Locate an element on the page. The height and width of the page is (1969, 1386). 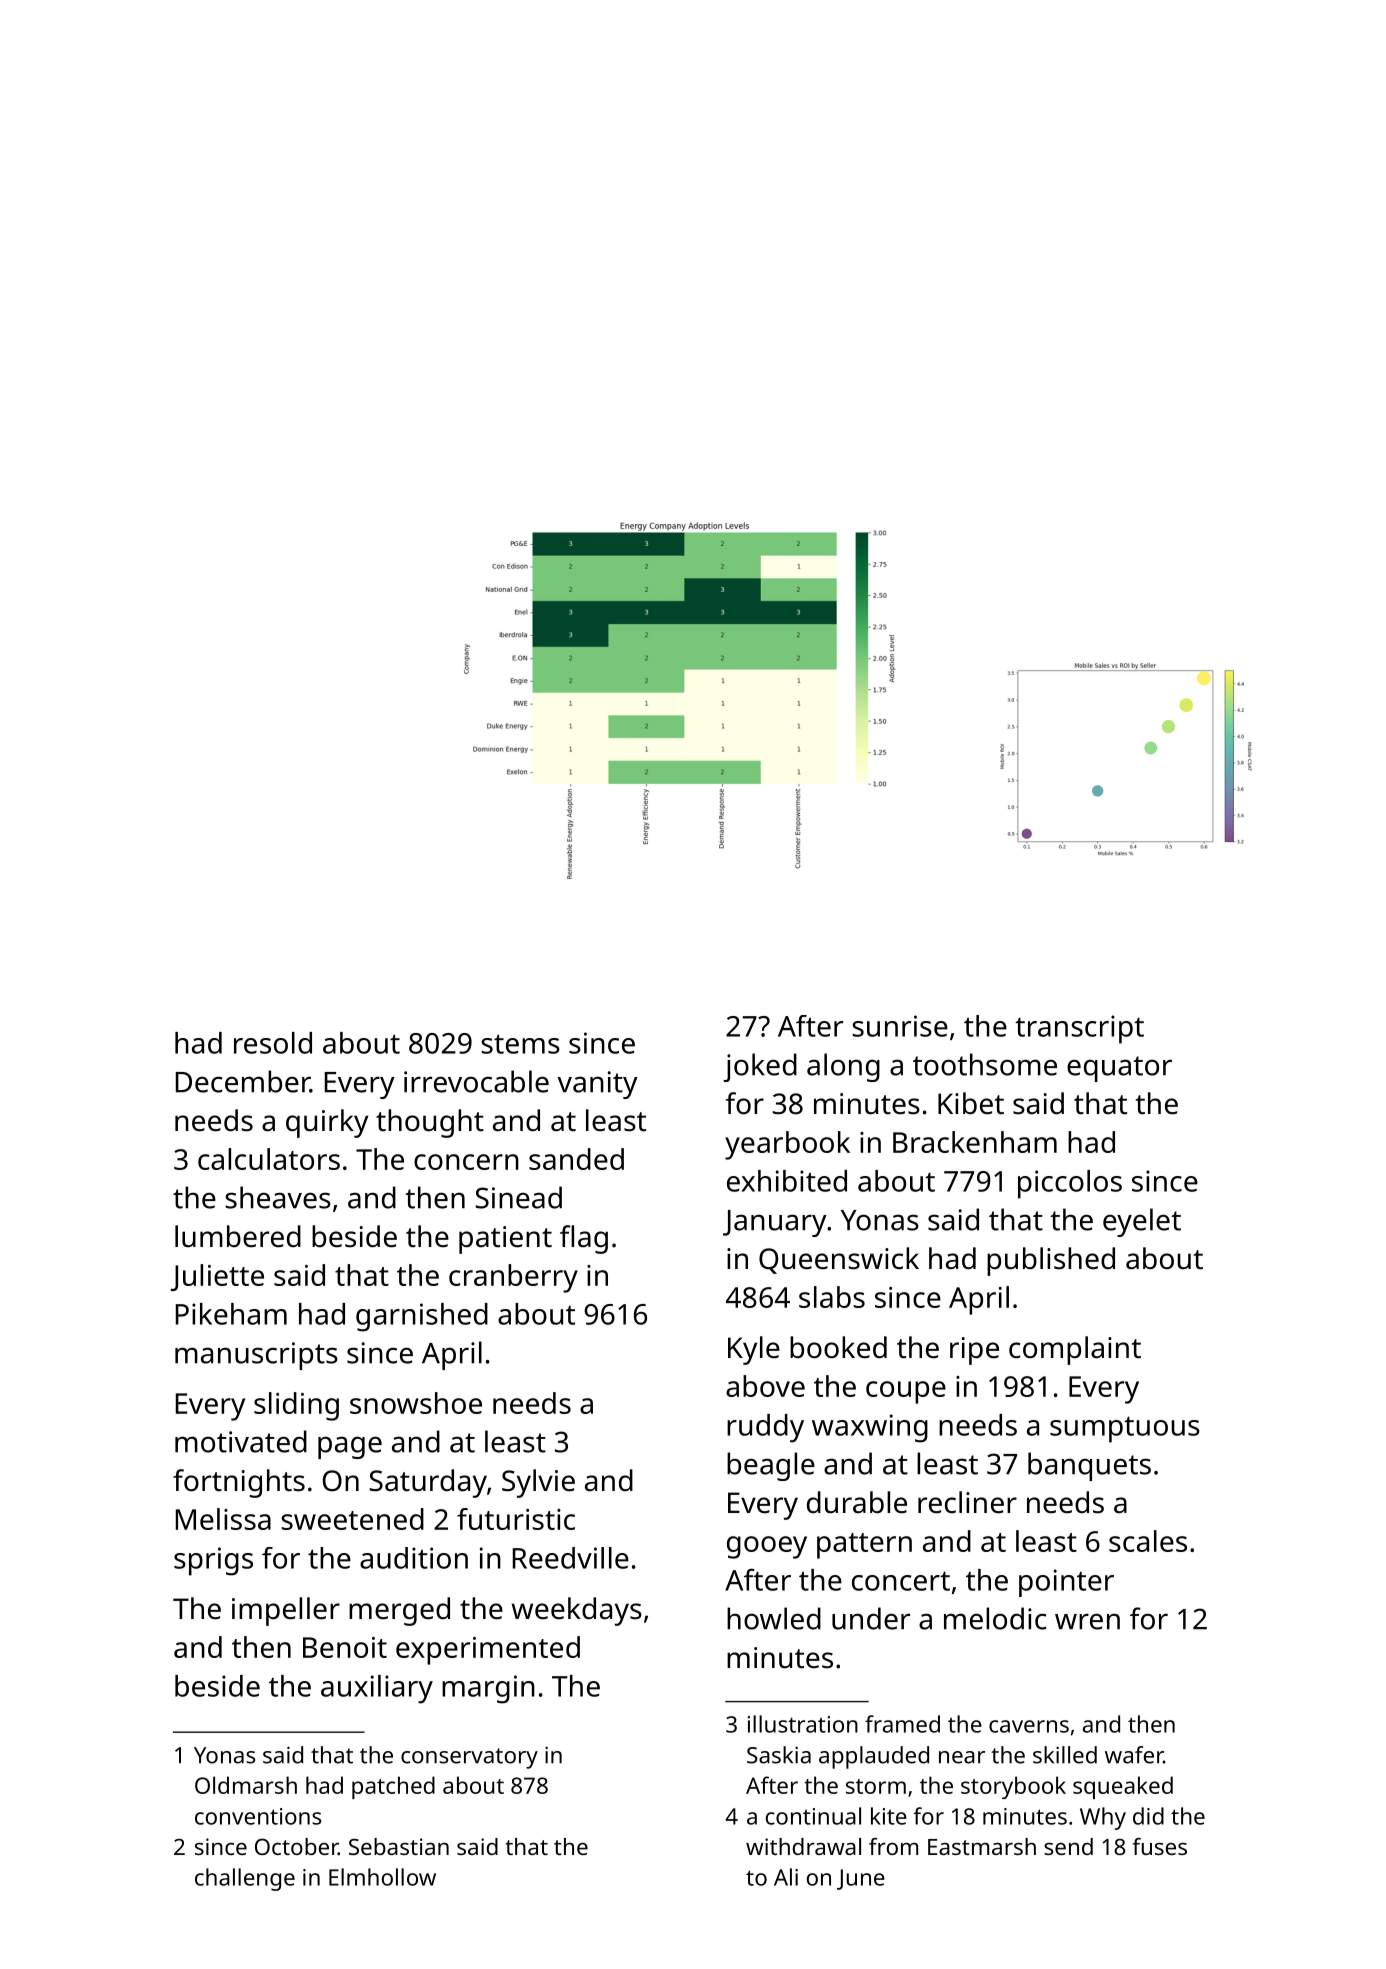
caverns is located at coordinates (1029, 1726).
